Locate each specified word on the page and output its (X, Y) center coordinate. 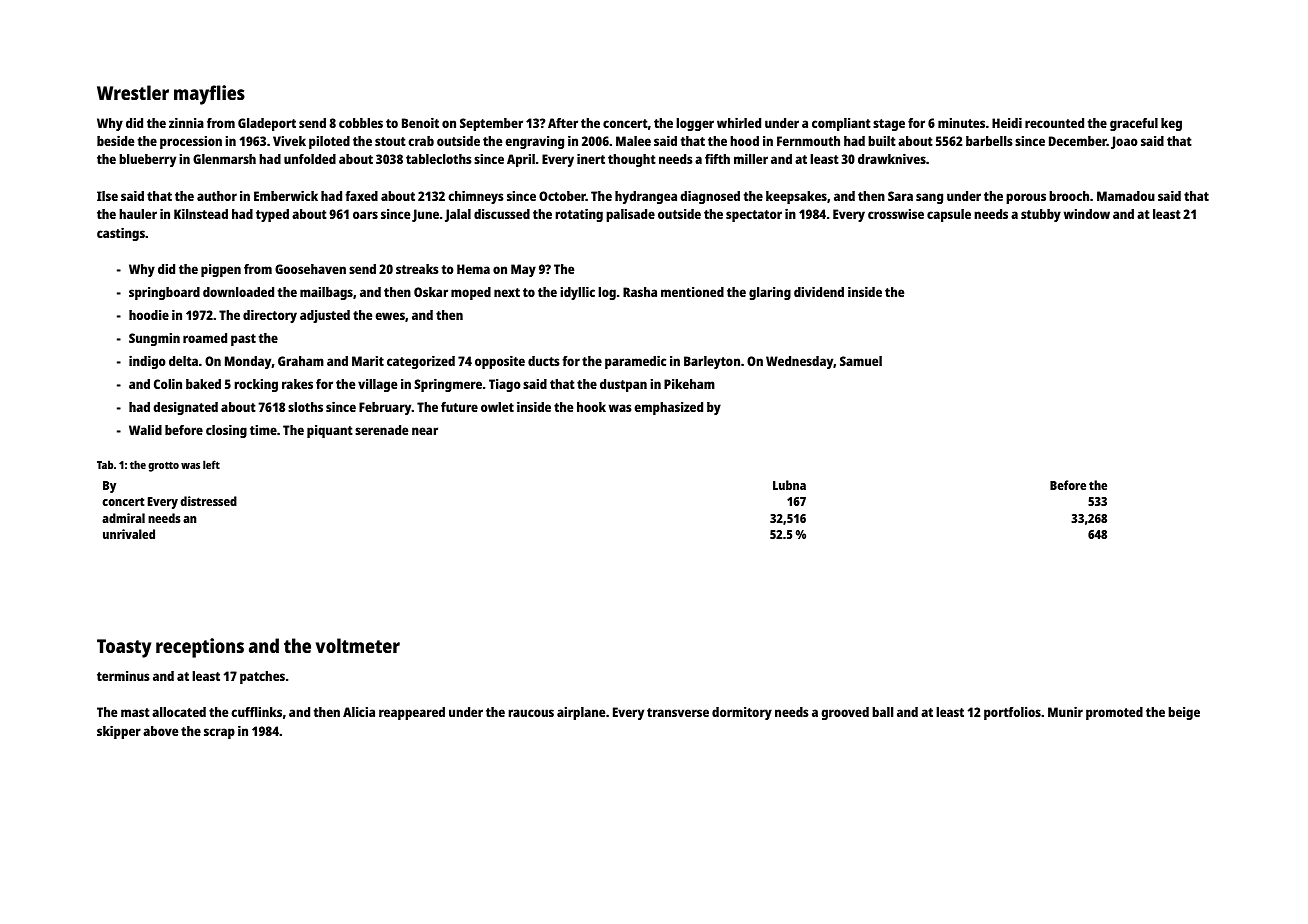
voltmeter (358, 645)
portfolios (1012, 713)
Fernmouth (808, 141)
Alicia (359, 712)
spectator (754, 216)
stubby (1041, 215)
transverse (678, 712)
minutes (961, 123)
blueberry (147, 160)
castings (121, 234)
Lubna (789, 485)
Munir (1065, 712)
